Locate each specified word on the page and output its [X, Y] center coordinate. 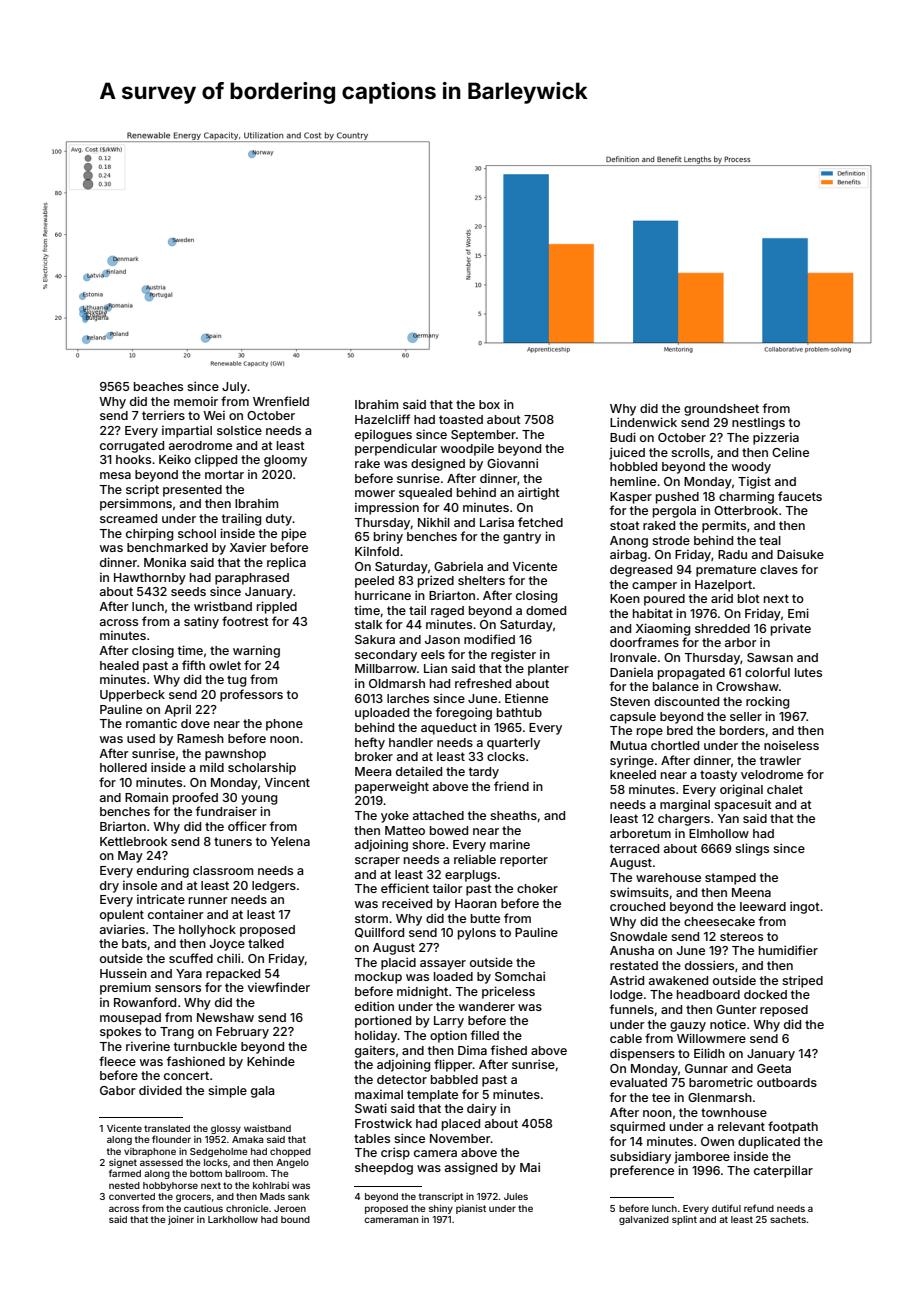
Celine [790, 452]
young [259, 800]
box [489, 404]
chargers [684, 820]
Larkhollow [233, 1219]
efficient [405, 888]
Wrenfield [281, 401]
